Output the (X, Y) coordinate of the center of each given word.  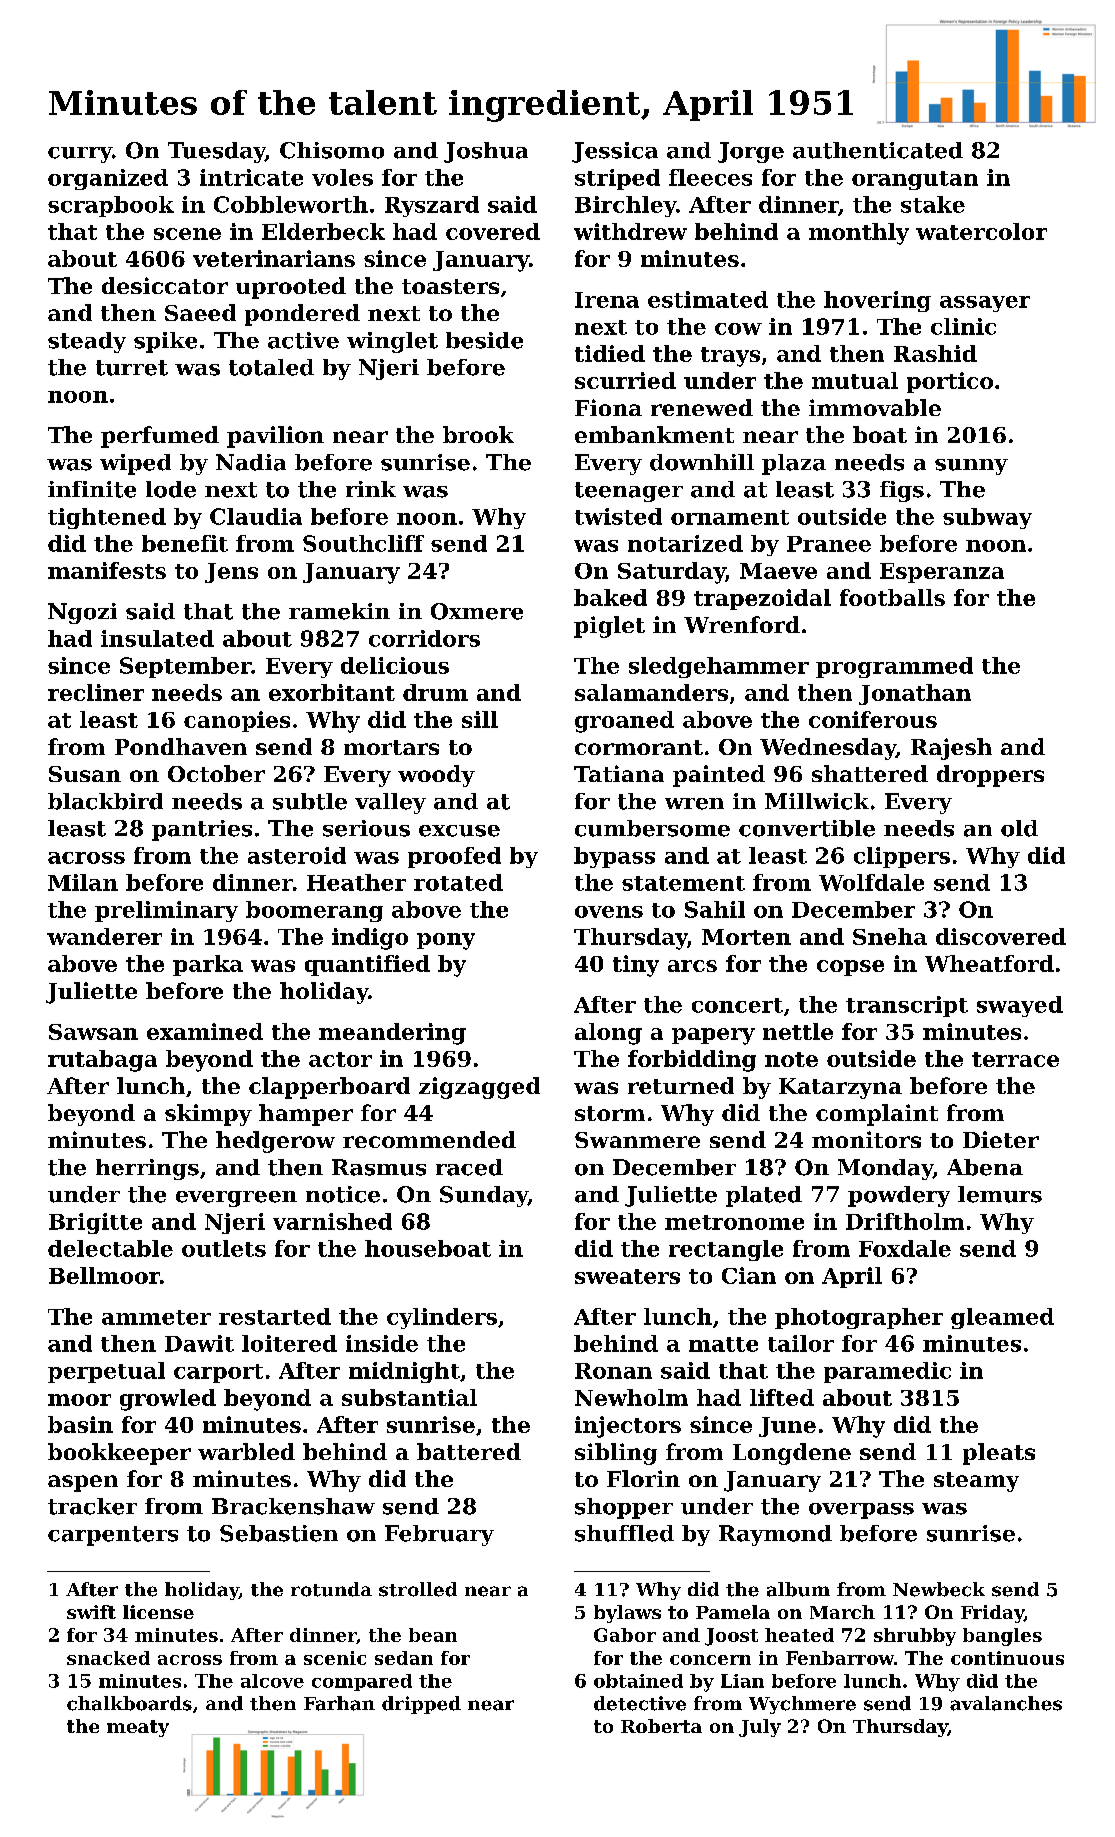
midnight (404, 1372)
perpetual (106, 1372)
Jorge (751, 152)
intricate (251, 177)
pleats (999, 1454)
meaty (138, 1728)
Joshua (486, 152)
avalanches (1006, 1703)
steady (87, 342)
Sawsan (93, 1032)
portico (950, 382)
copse (850, 968)
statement (683, 883)
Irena (607, 300)
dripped (421, 1705)
